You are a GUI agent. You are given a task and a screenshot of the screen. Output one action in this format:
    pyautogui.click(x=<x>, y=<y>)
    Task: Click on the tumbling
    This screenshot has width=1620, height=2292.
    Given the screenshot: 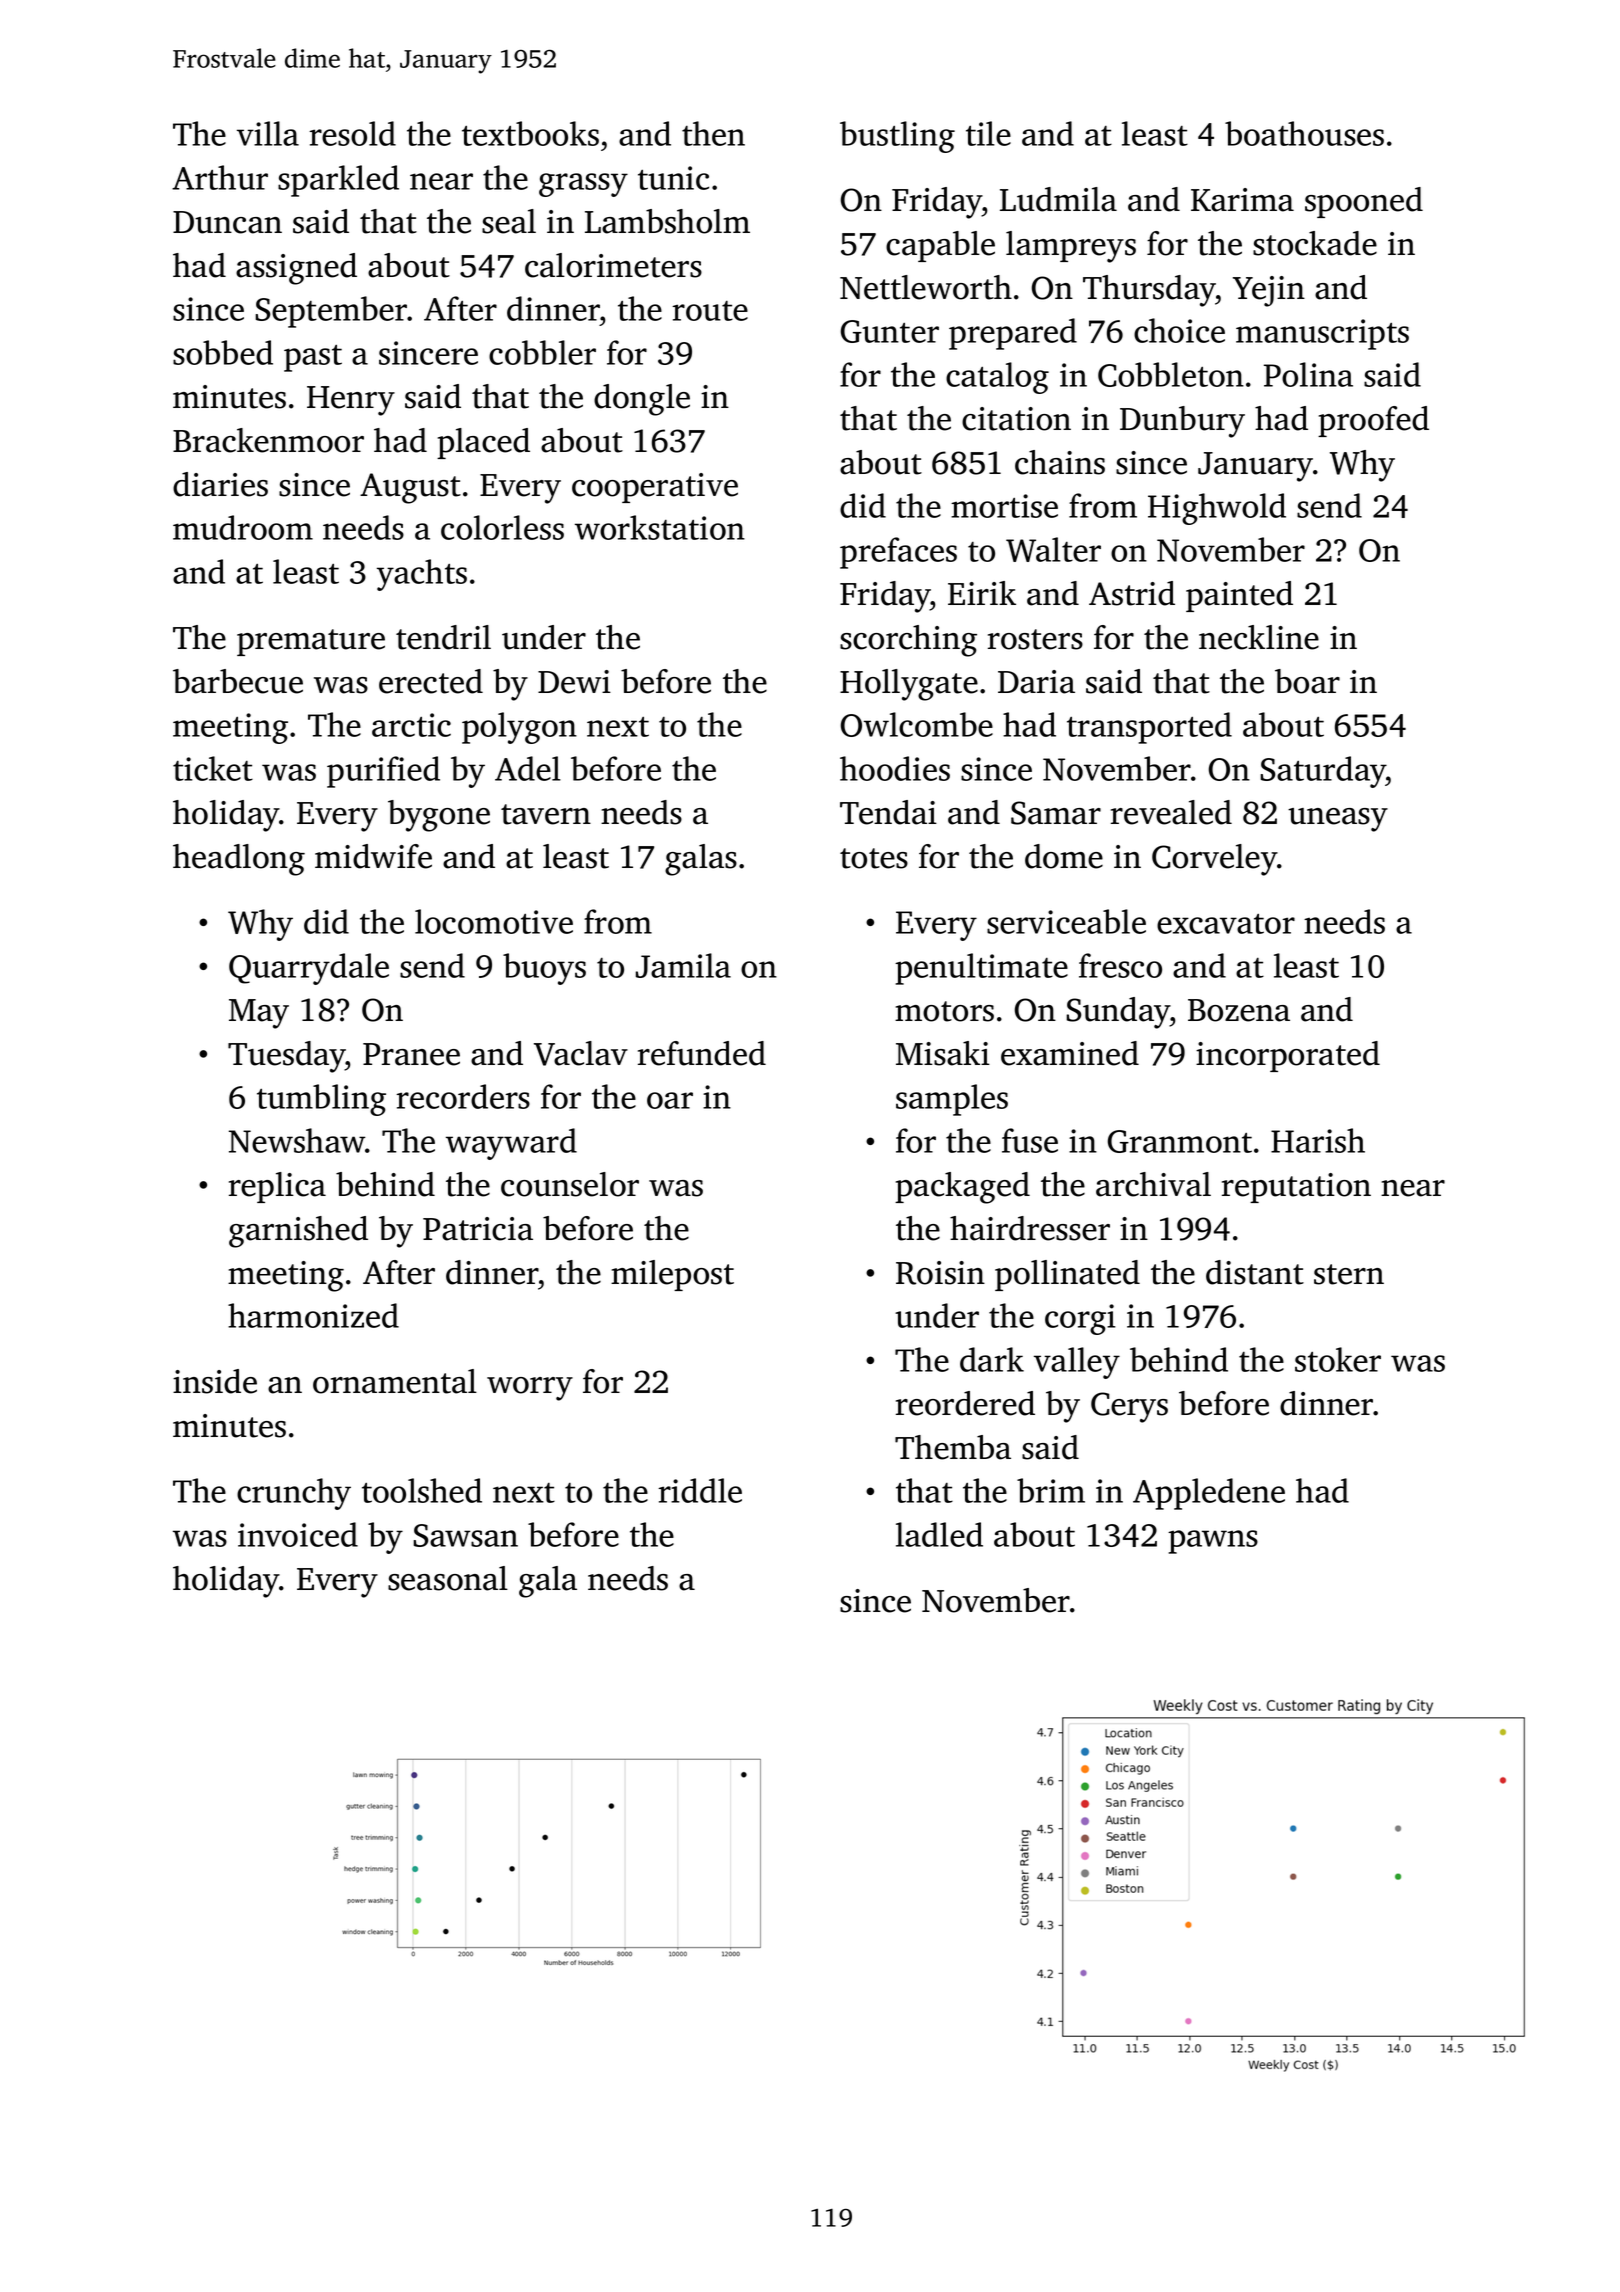 What is the action you would take?
    pyautogui.click(x=321, y=1100)
